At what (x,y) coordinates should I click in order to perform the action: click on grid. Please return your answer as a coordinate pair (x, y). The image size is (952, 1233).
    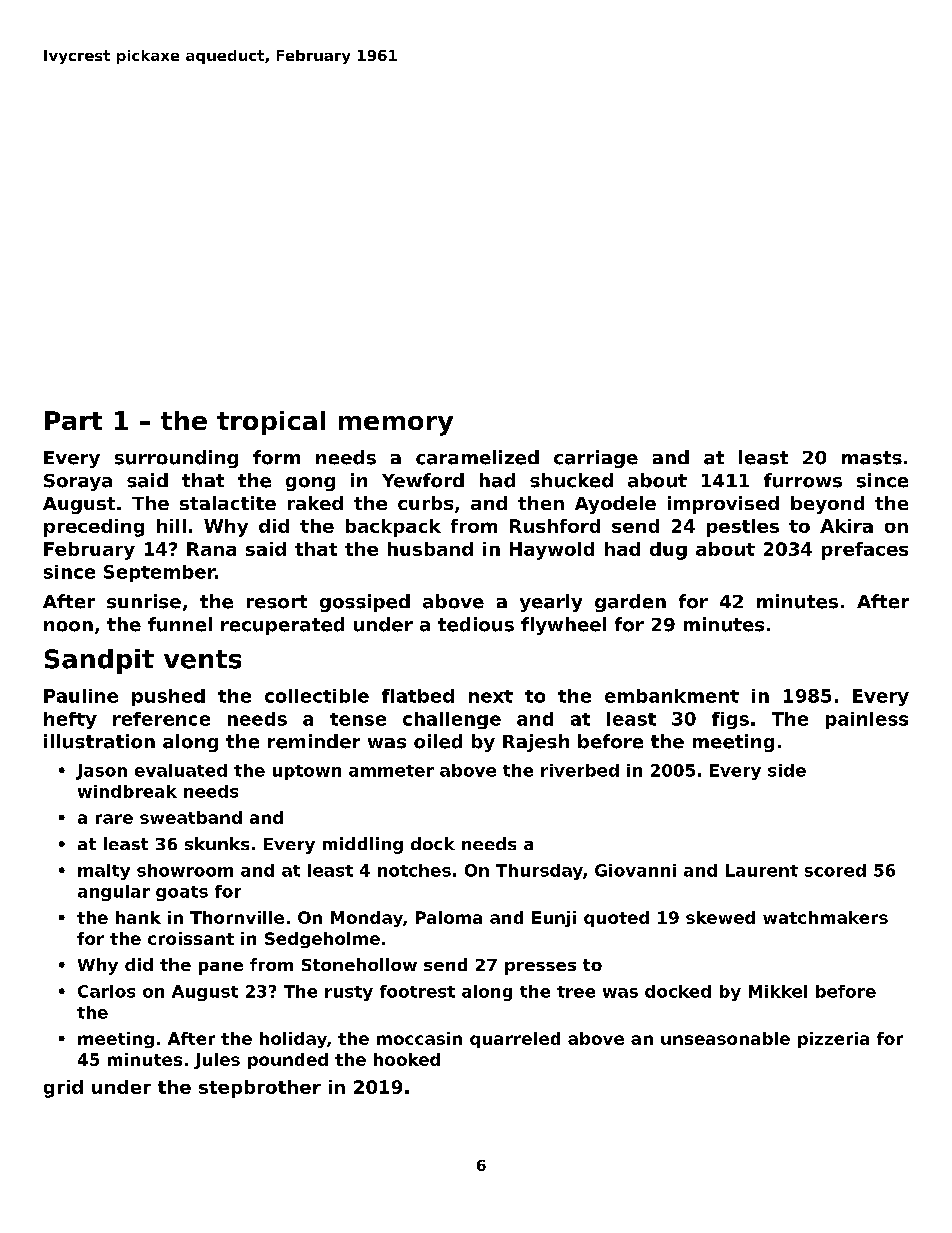
    Looking at the image, I should click on (63, 1089).
